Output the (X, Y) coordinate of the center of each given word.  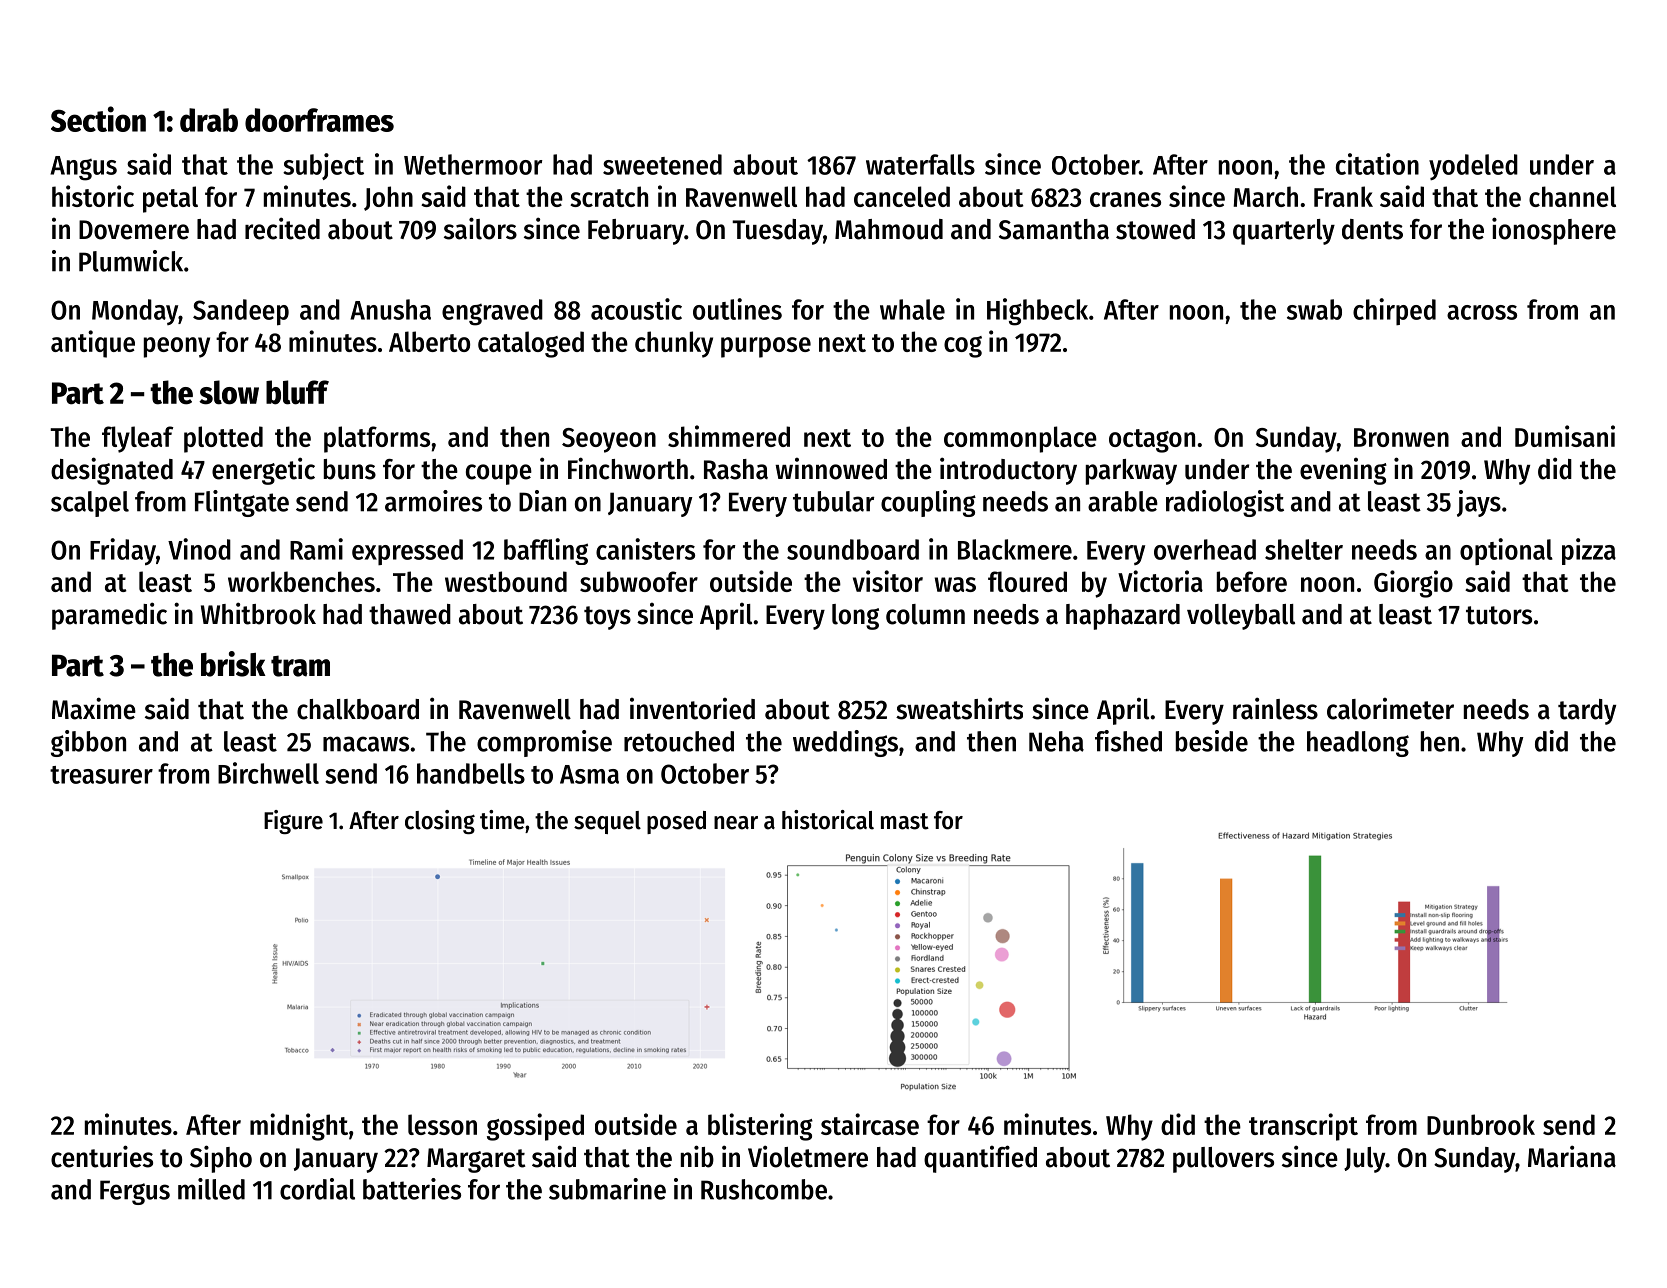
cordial (317, 1189)
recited (282, 228)
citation (1377, 164)
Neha (1056, 741)
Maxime (94, 708)
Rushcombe (764, 1189)
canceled (902, 196)
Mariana (1572, 1156)
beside (1212, 741)
